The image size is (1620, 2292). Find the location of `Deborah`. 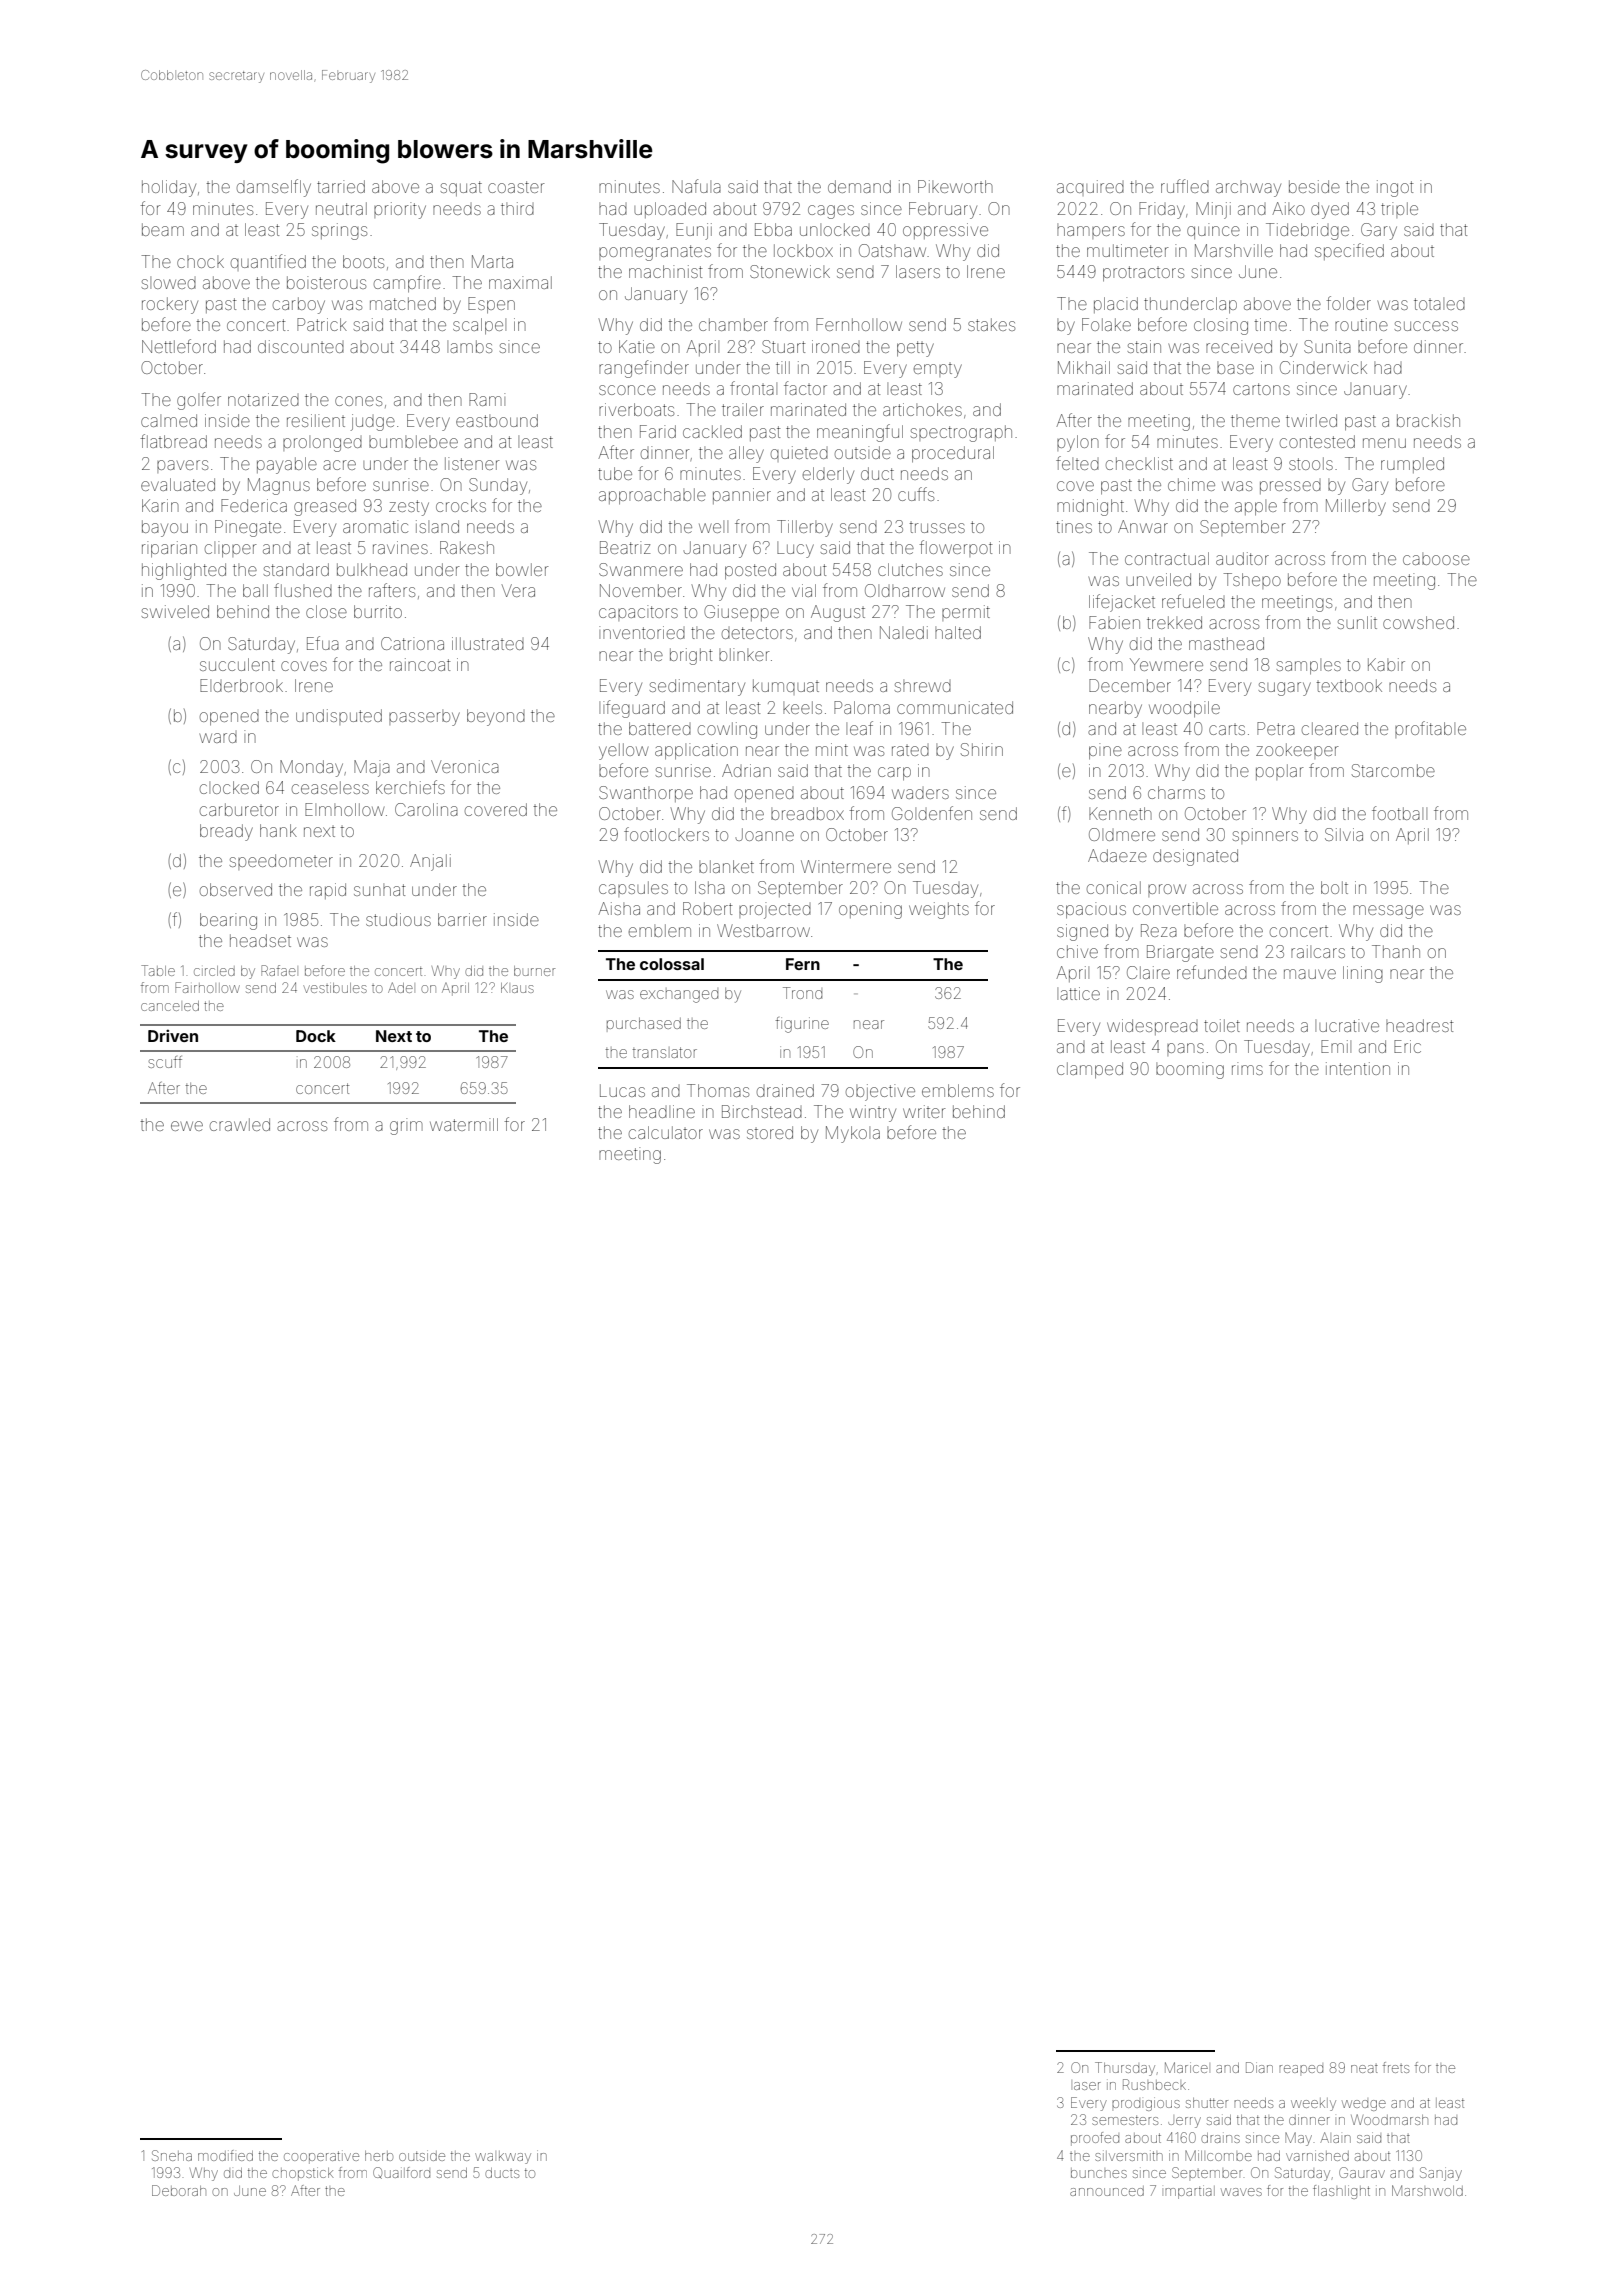

Deborah is located at coordinates (179, 2190).
